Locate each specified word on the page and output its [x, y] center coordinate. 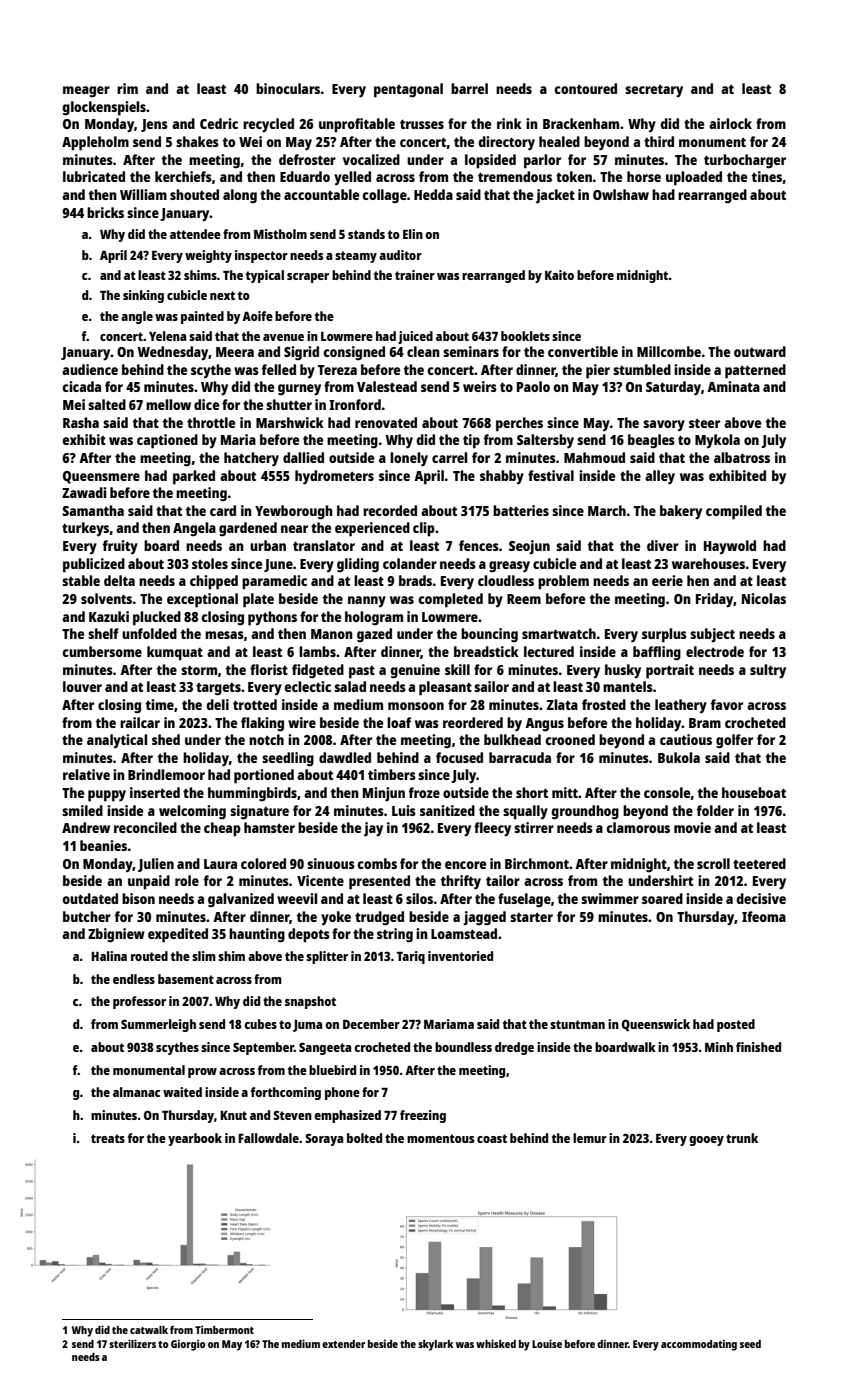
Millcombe [669, 351]
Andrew [86, 827]
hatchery [251, 459]
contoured [585, 88]
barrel [469, 88]
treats [108, 1138]
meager [86, 92]
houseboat [754, 792]
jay [373, 829]
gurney [299, 390]
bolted [364, 1138]
